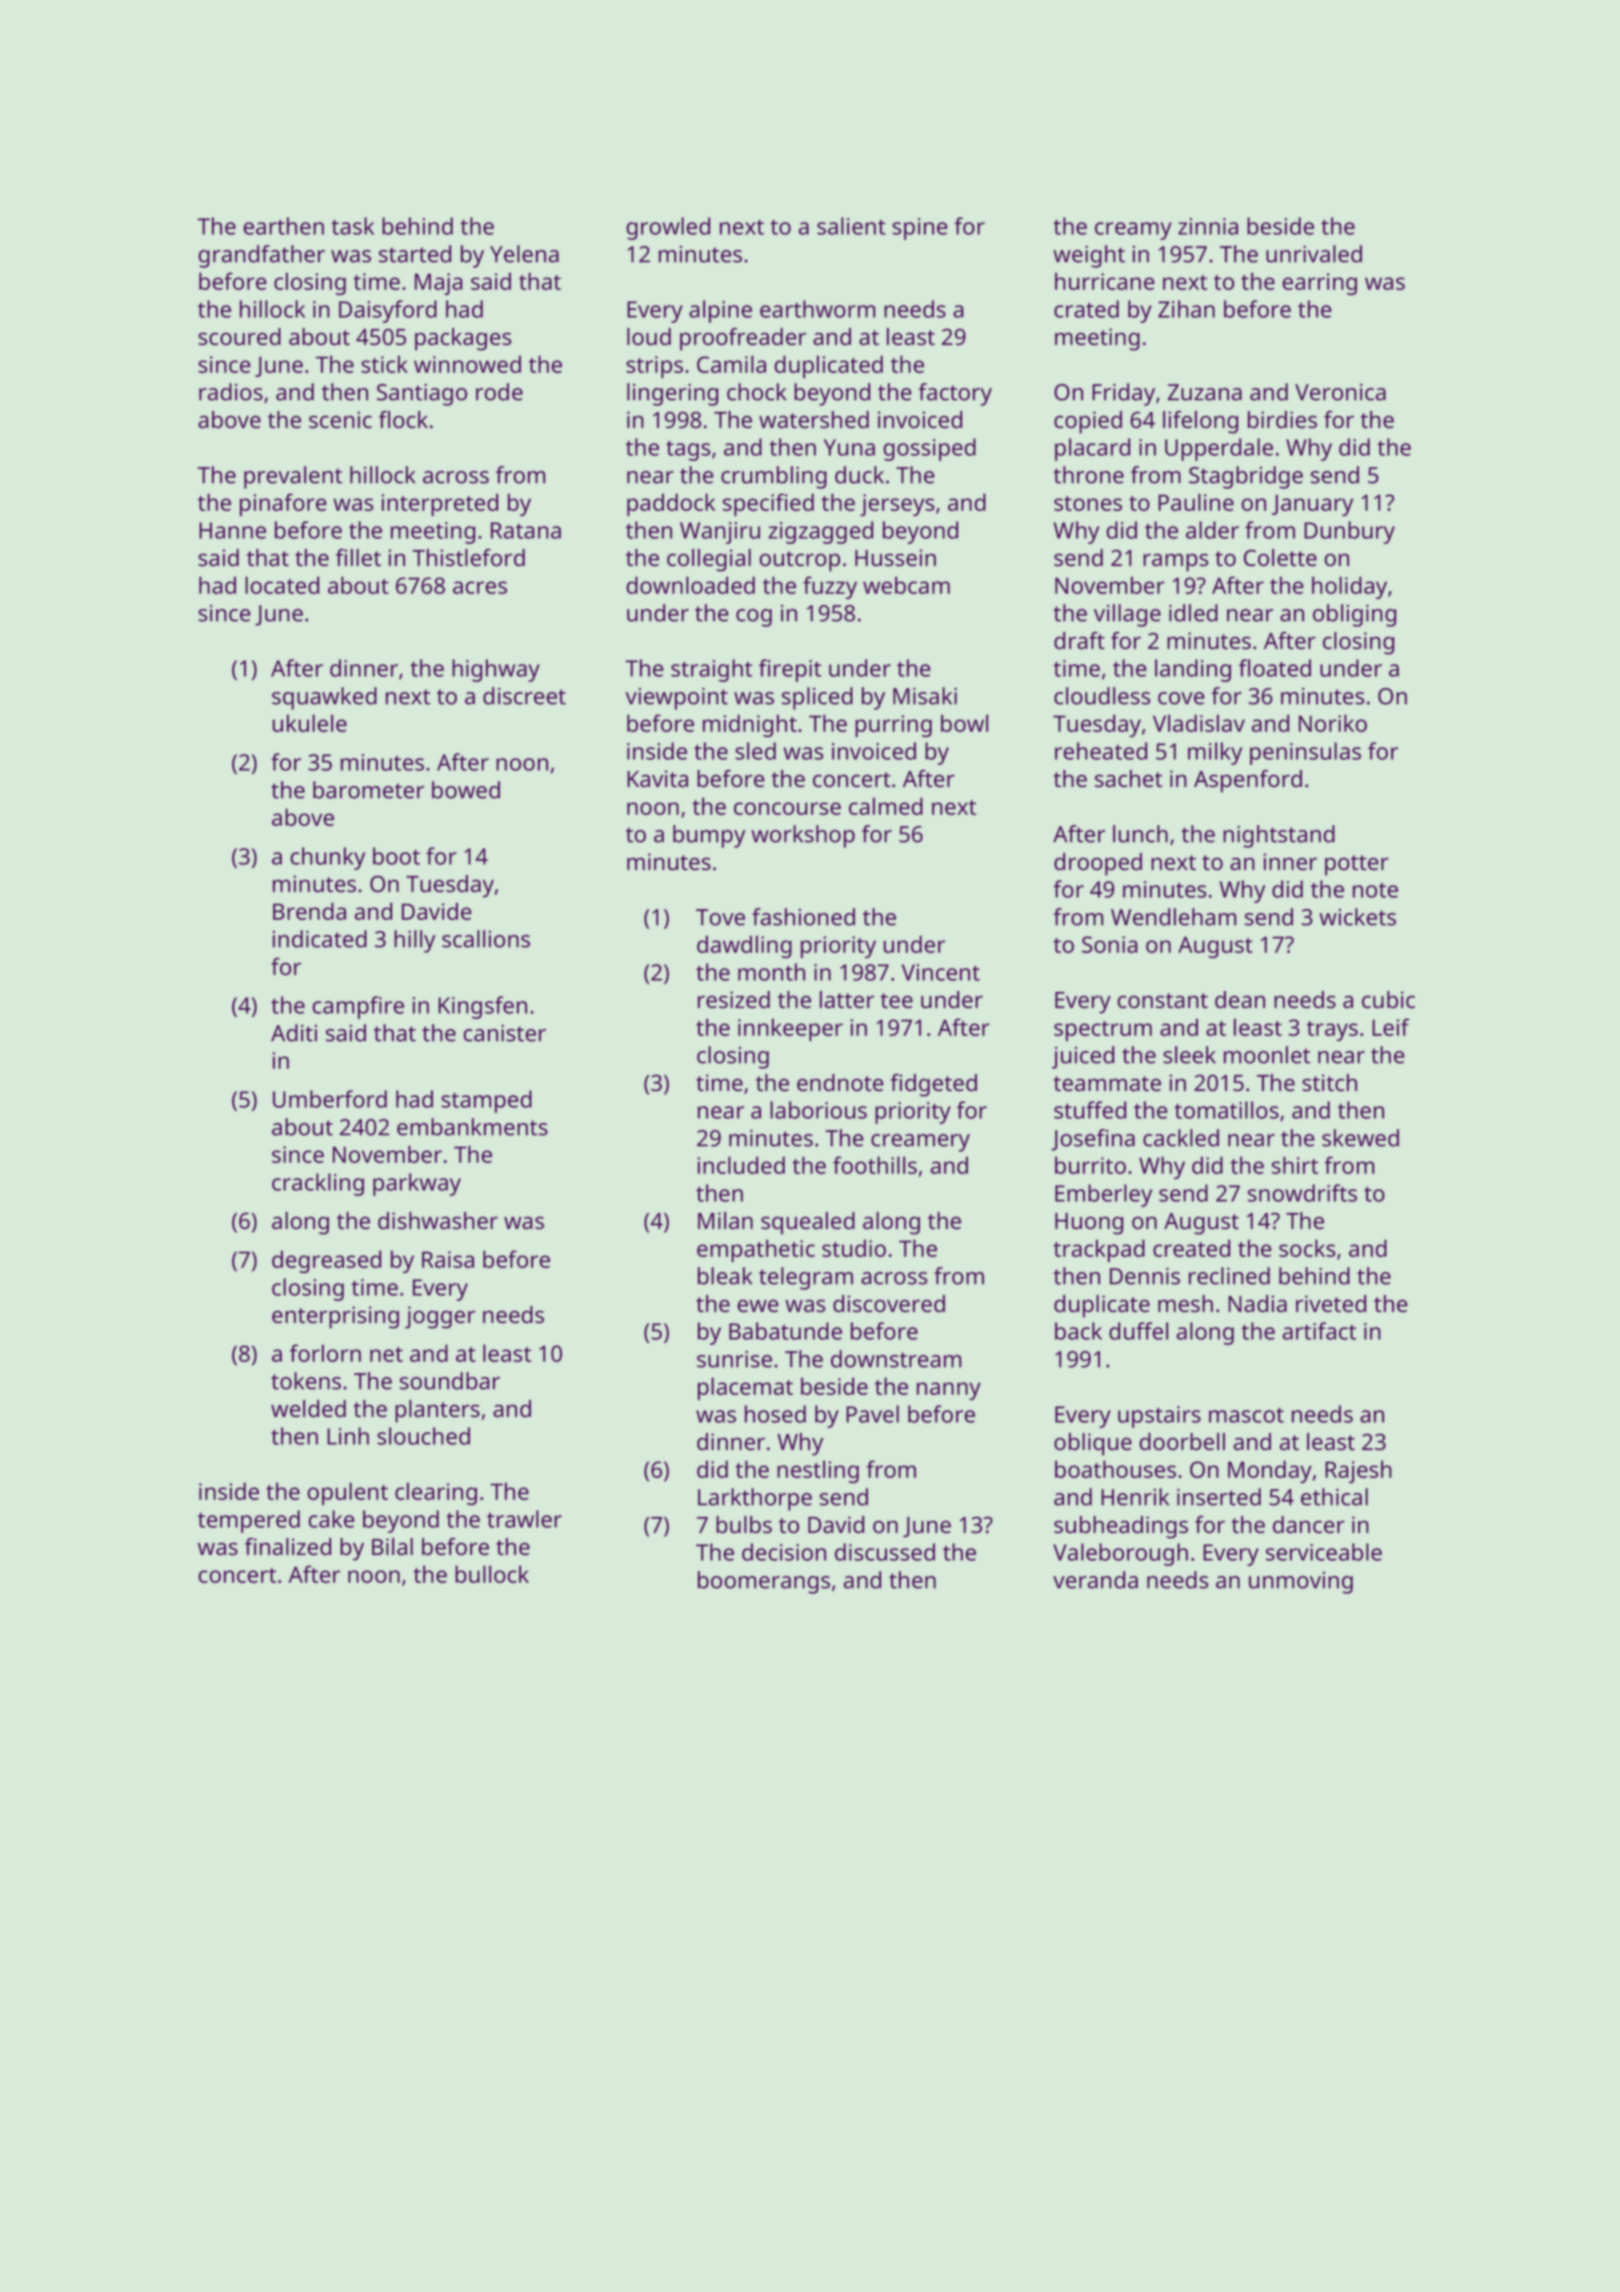  I want to click on Rajesh, so click(1358, 1471).
